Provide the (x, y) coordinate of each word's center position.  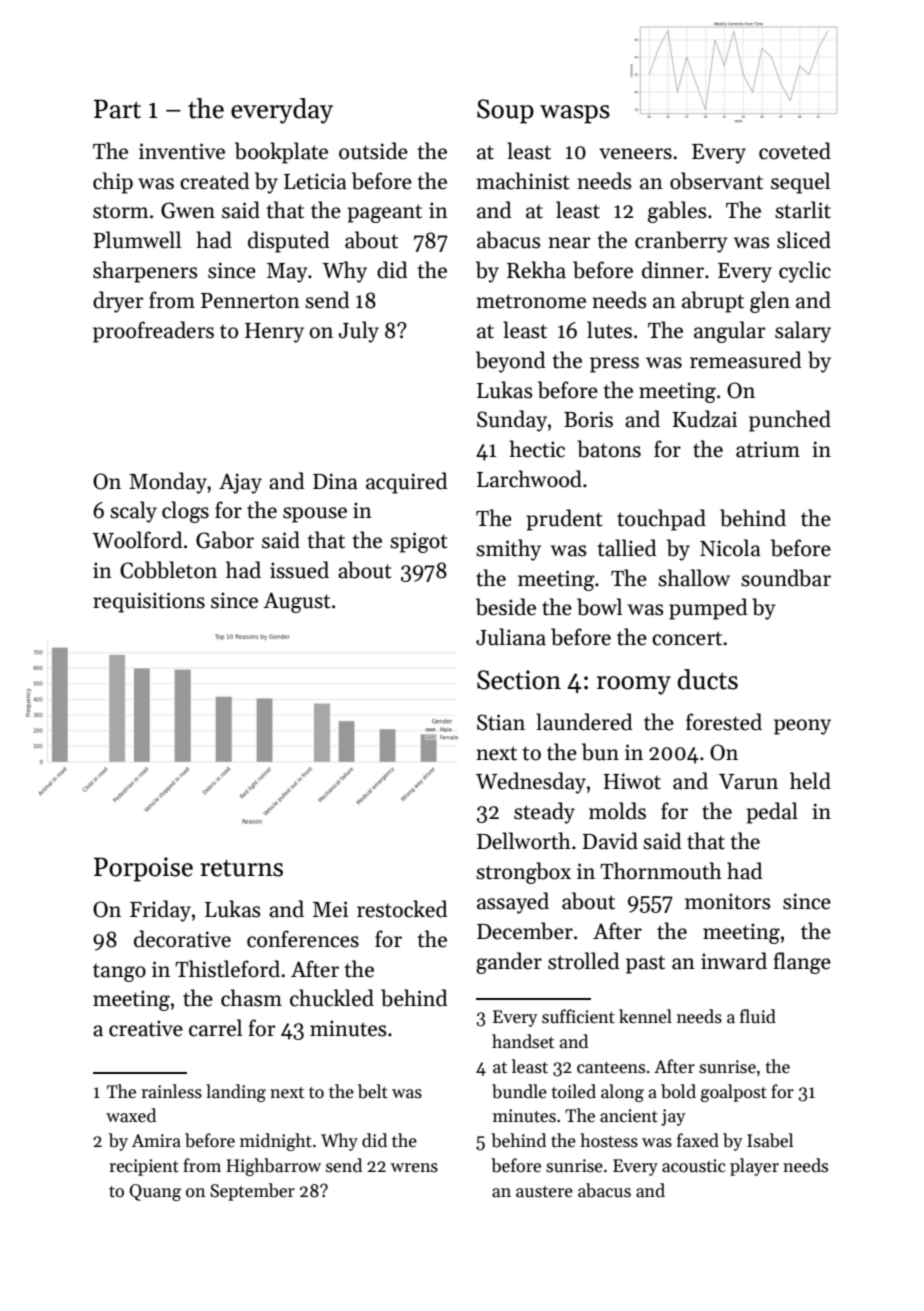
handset (523, 1041)
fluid (758, 1016)
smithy (508, 550)
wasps (575, 114)
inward (734, 961)
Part (117, 109)
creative (146, 1028)
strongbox (523, 873)
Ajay (240, 483)
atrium (768, 449)
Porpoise (143, 869)
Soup (505, 111)
